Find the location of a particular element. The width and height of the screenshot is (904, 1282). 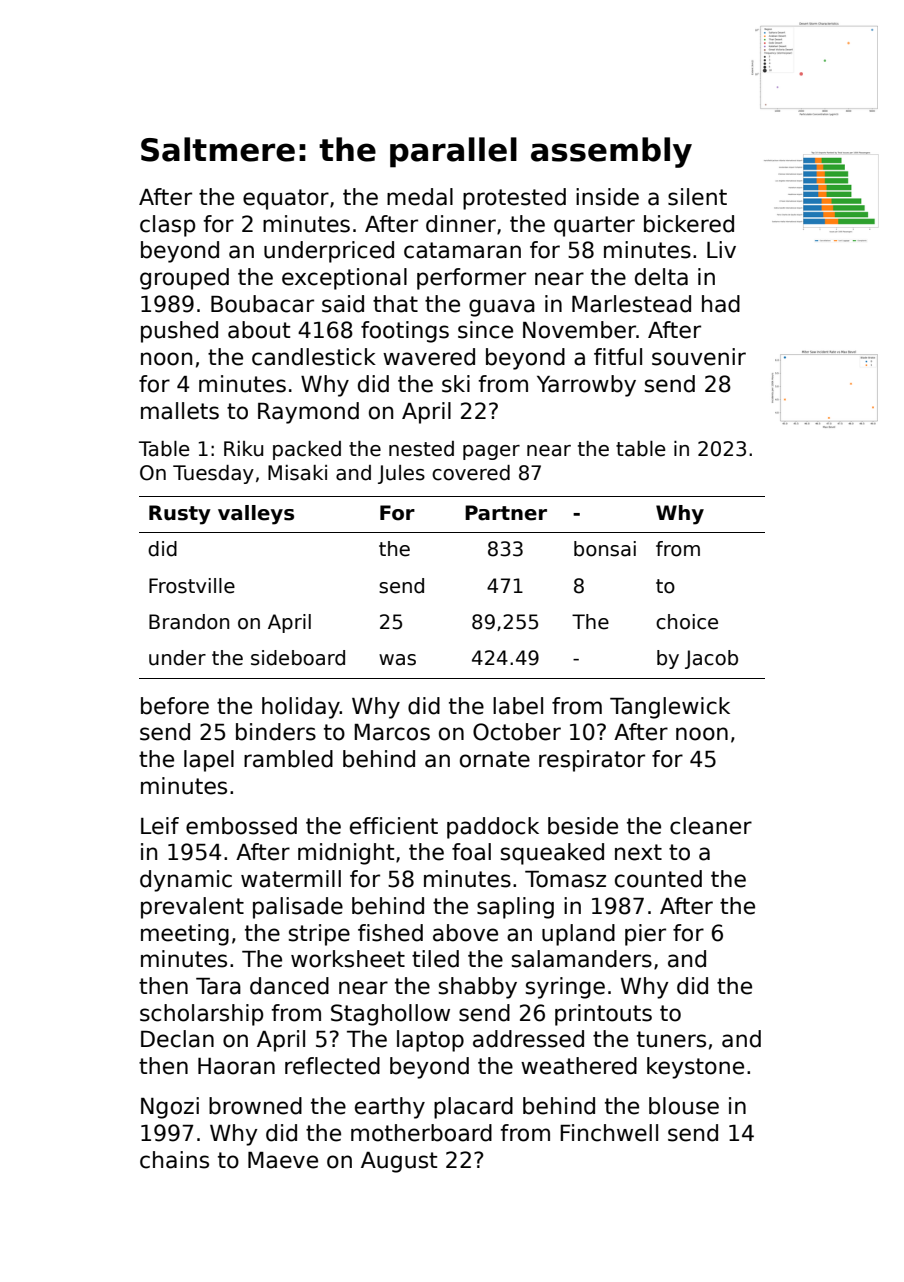

placard is located at coordinates (473, 1108).
